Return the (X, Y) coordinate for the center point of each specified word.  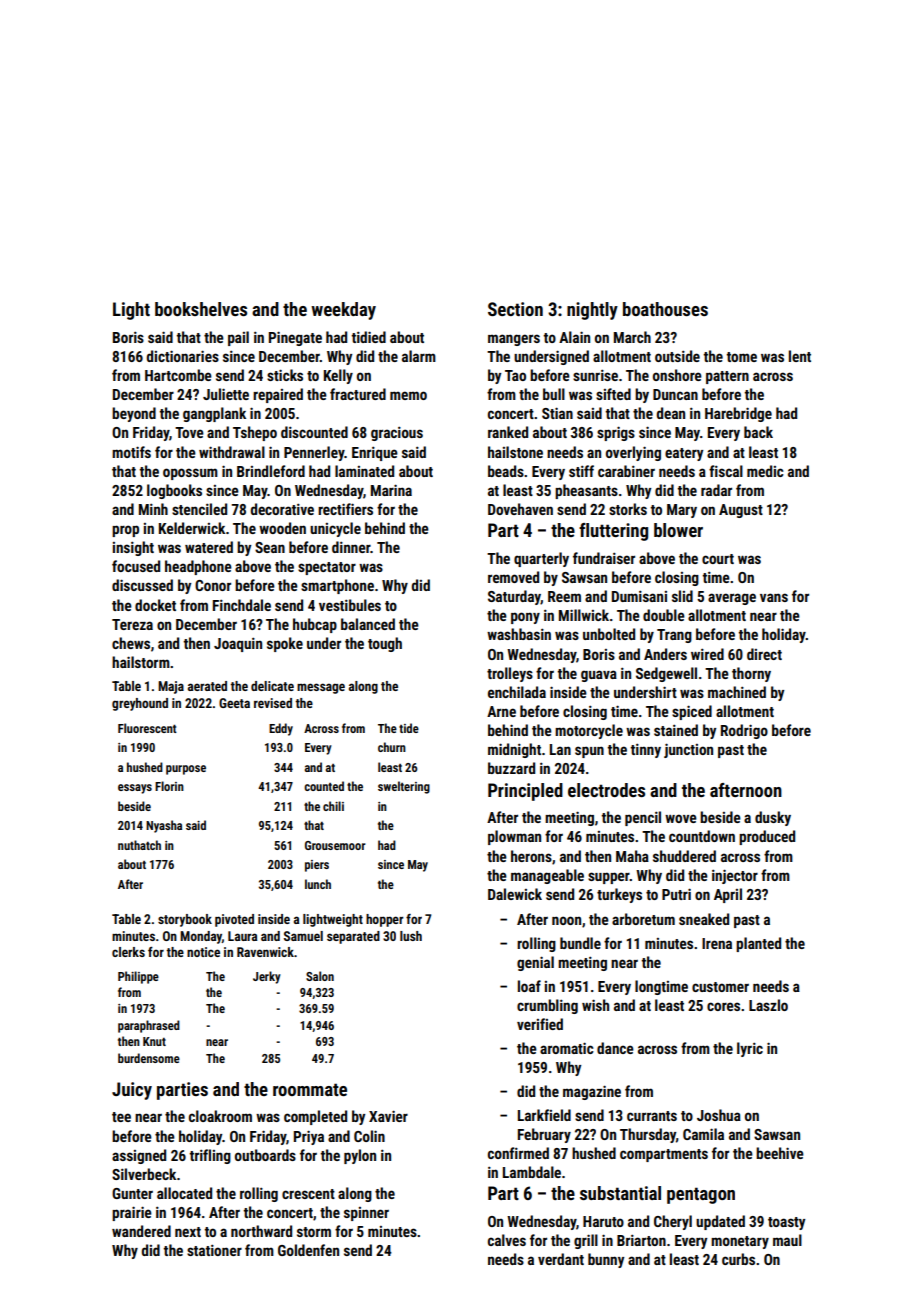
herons (531, 856)
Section (515, 309)
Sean (270, 547)
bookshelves (201, 309)
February (544, 1135)
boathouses (665, 309)
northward (261, 1231)
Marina (391, 490)
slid (682, 596)
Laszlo (768, 1005)
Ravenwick (265, 952)
